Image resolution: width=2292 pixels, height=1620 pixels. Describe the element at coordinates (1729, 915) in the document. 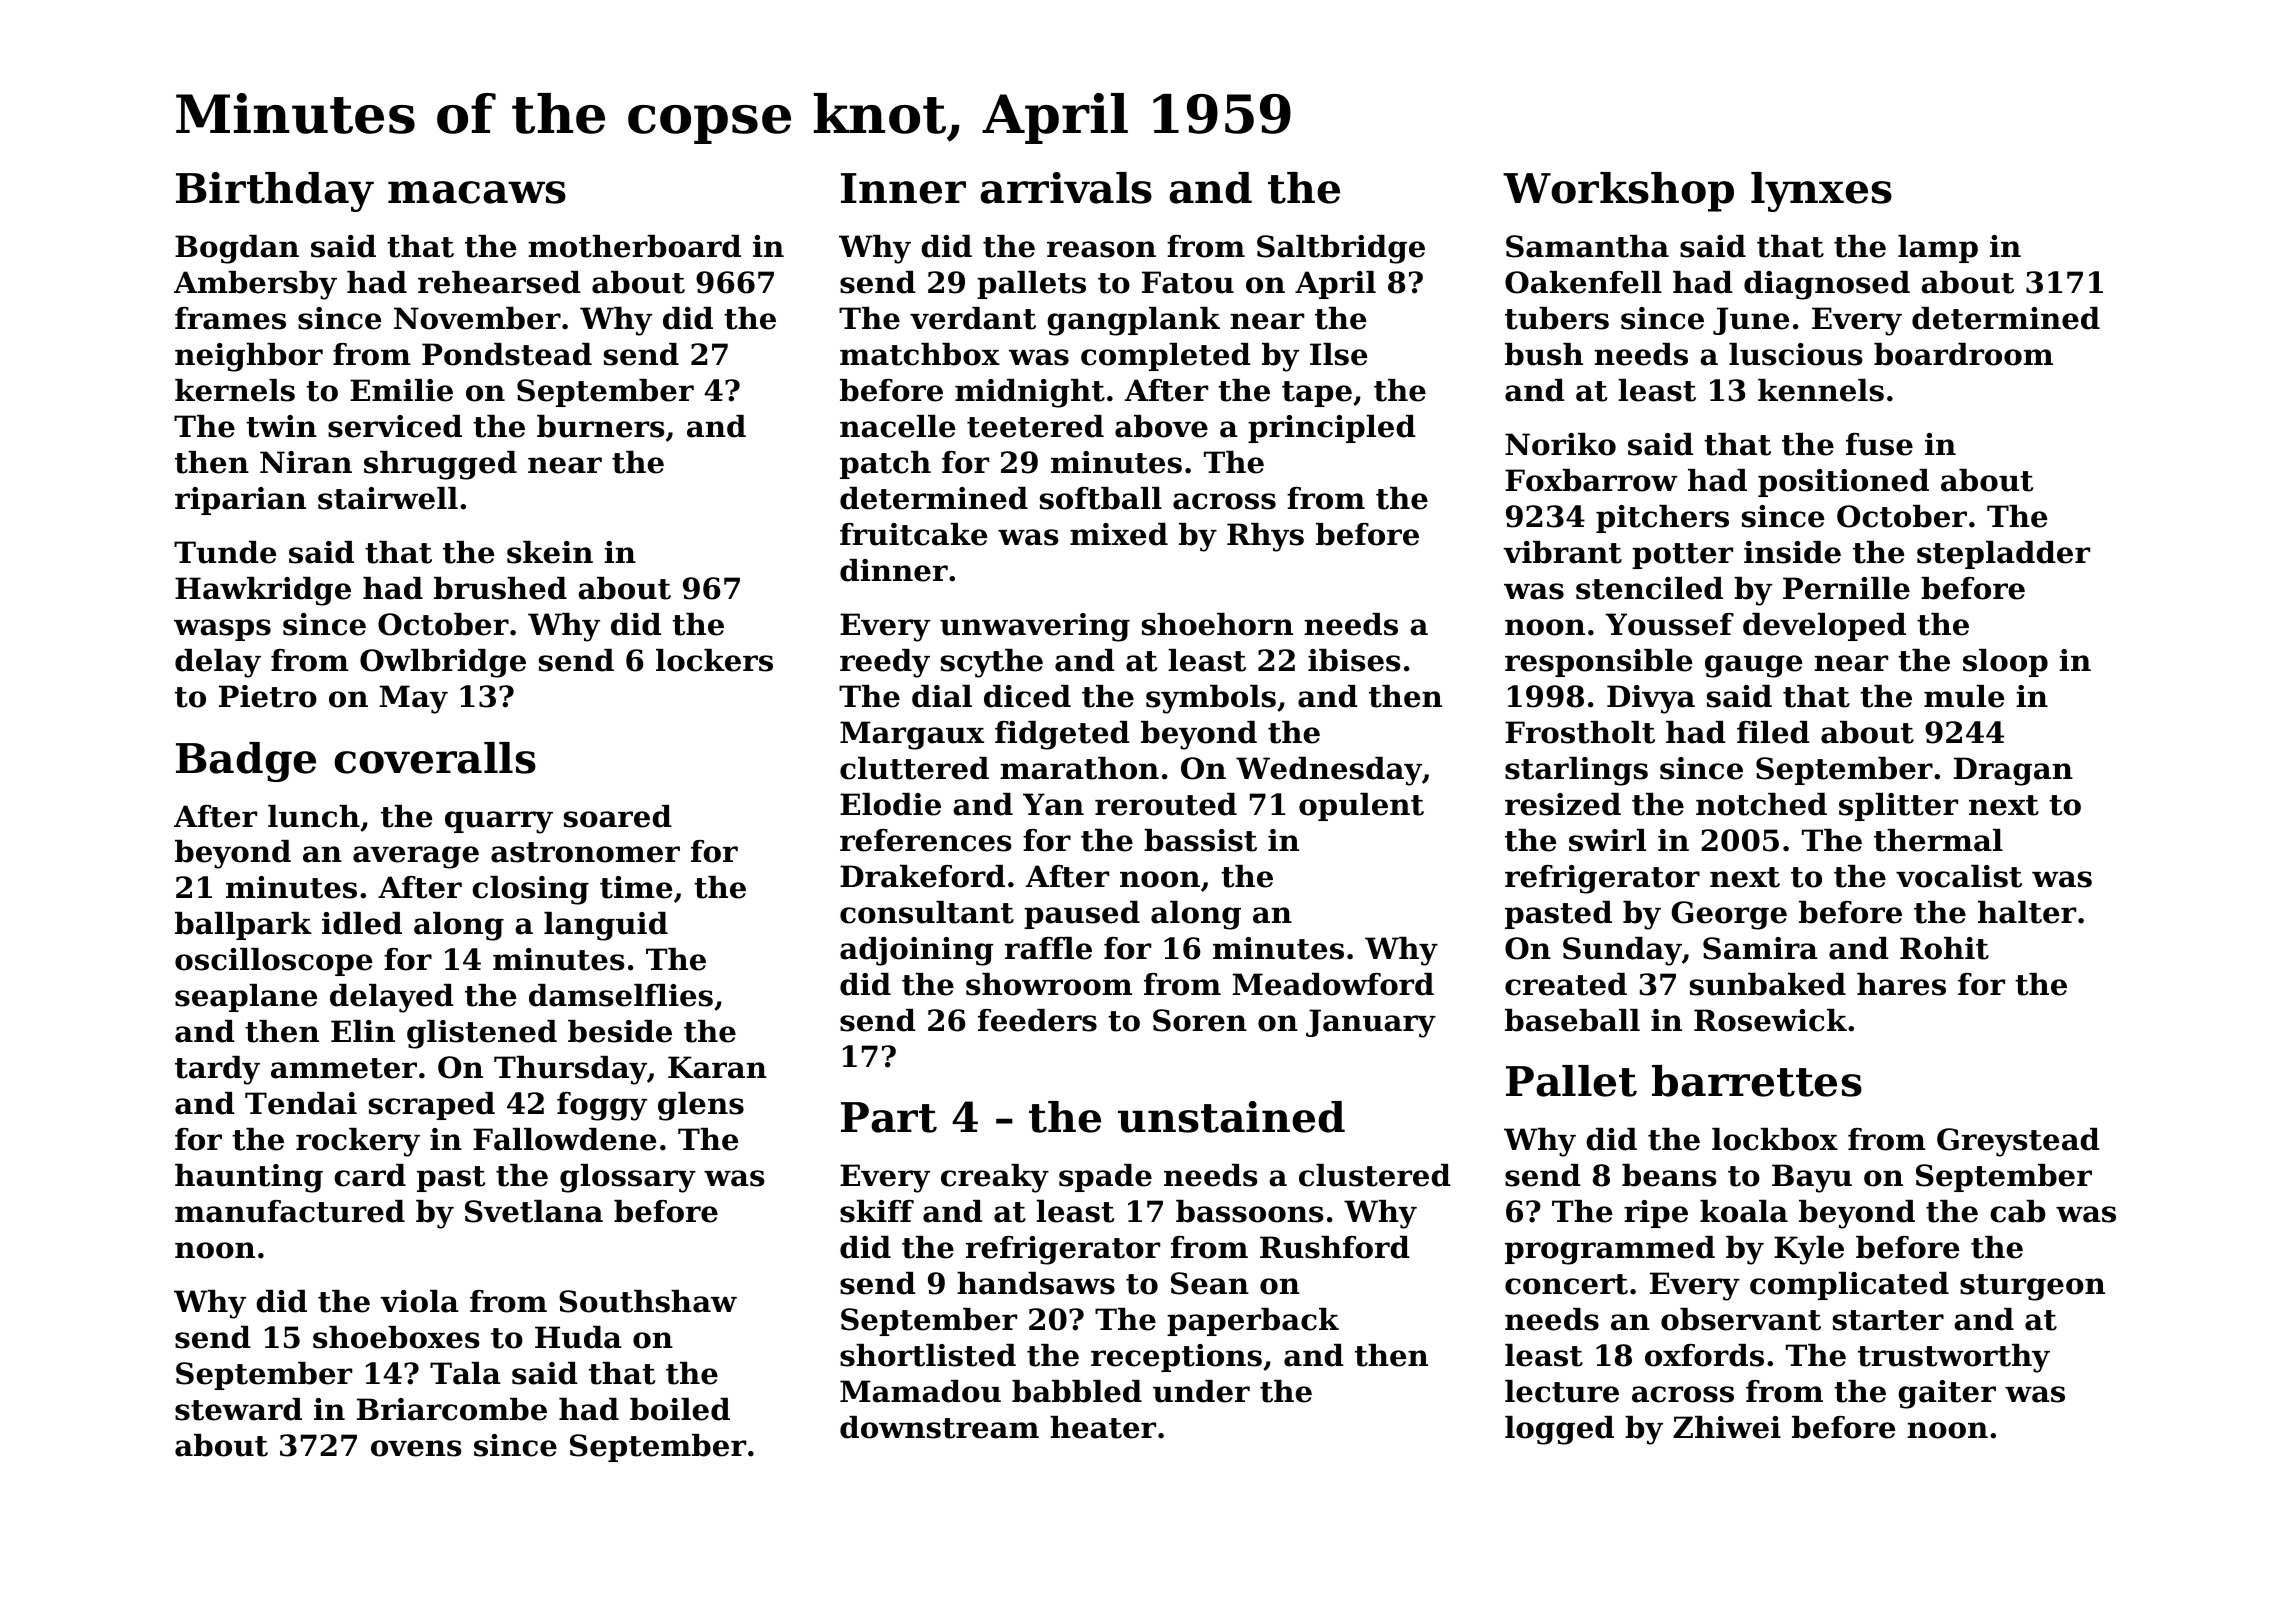

I see `George` at that location.
